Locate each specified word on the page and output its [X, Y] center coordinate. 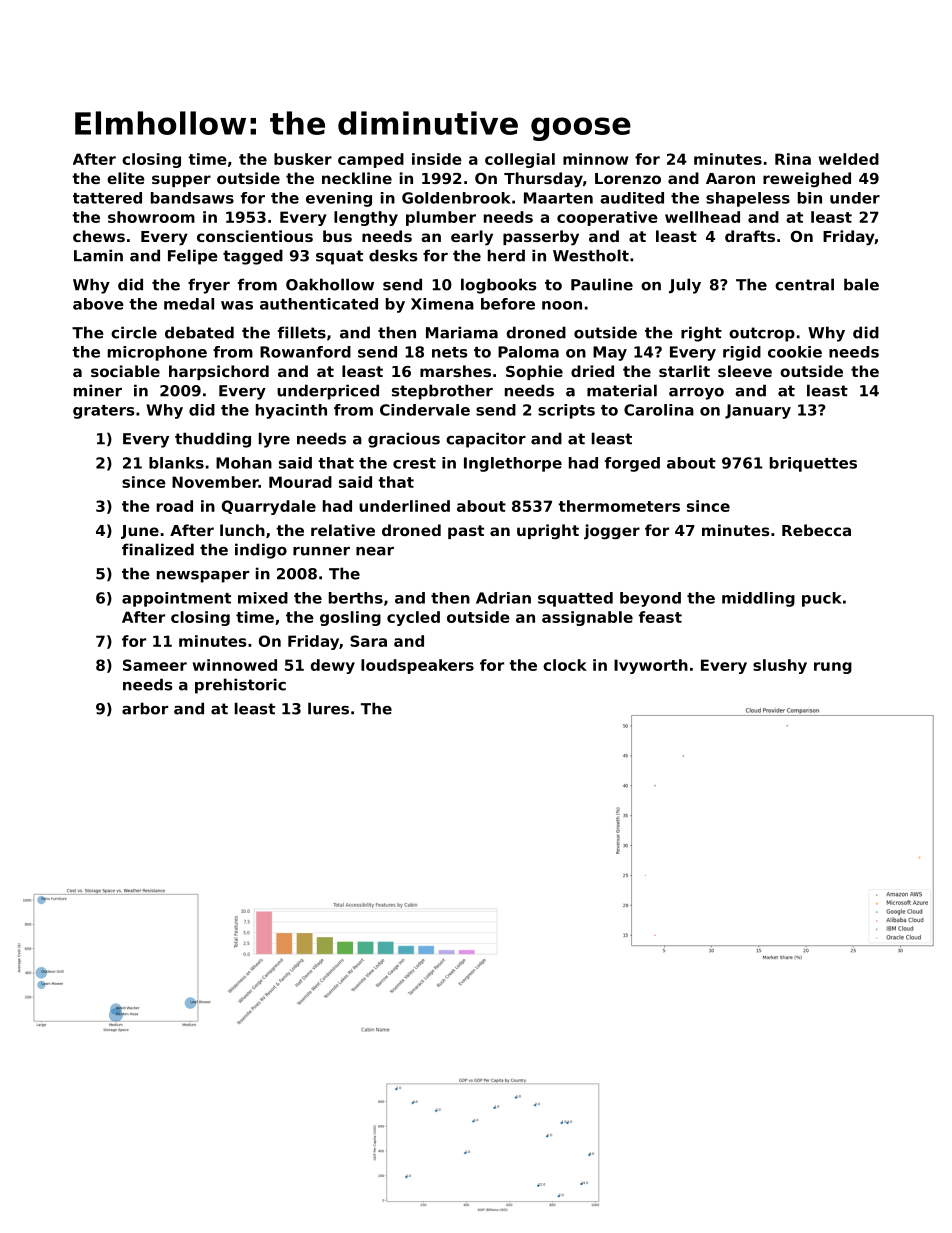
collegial [520, 160]
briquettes [813, 464]
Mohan [244, 463]
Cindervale [425, 410]
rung [833, 668]
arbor [145, 708]
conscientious [255, 236]
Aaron [730, 178]
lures [328, 708]
